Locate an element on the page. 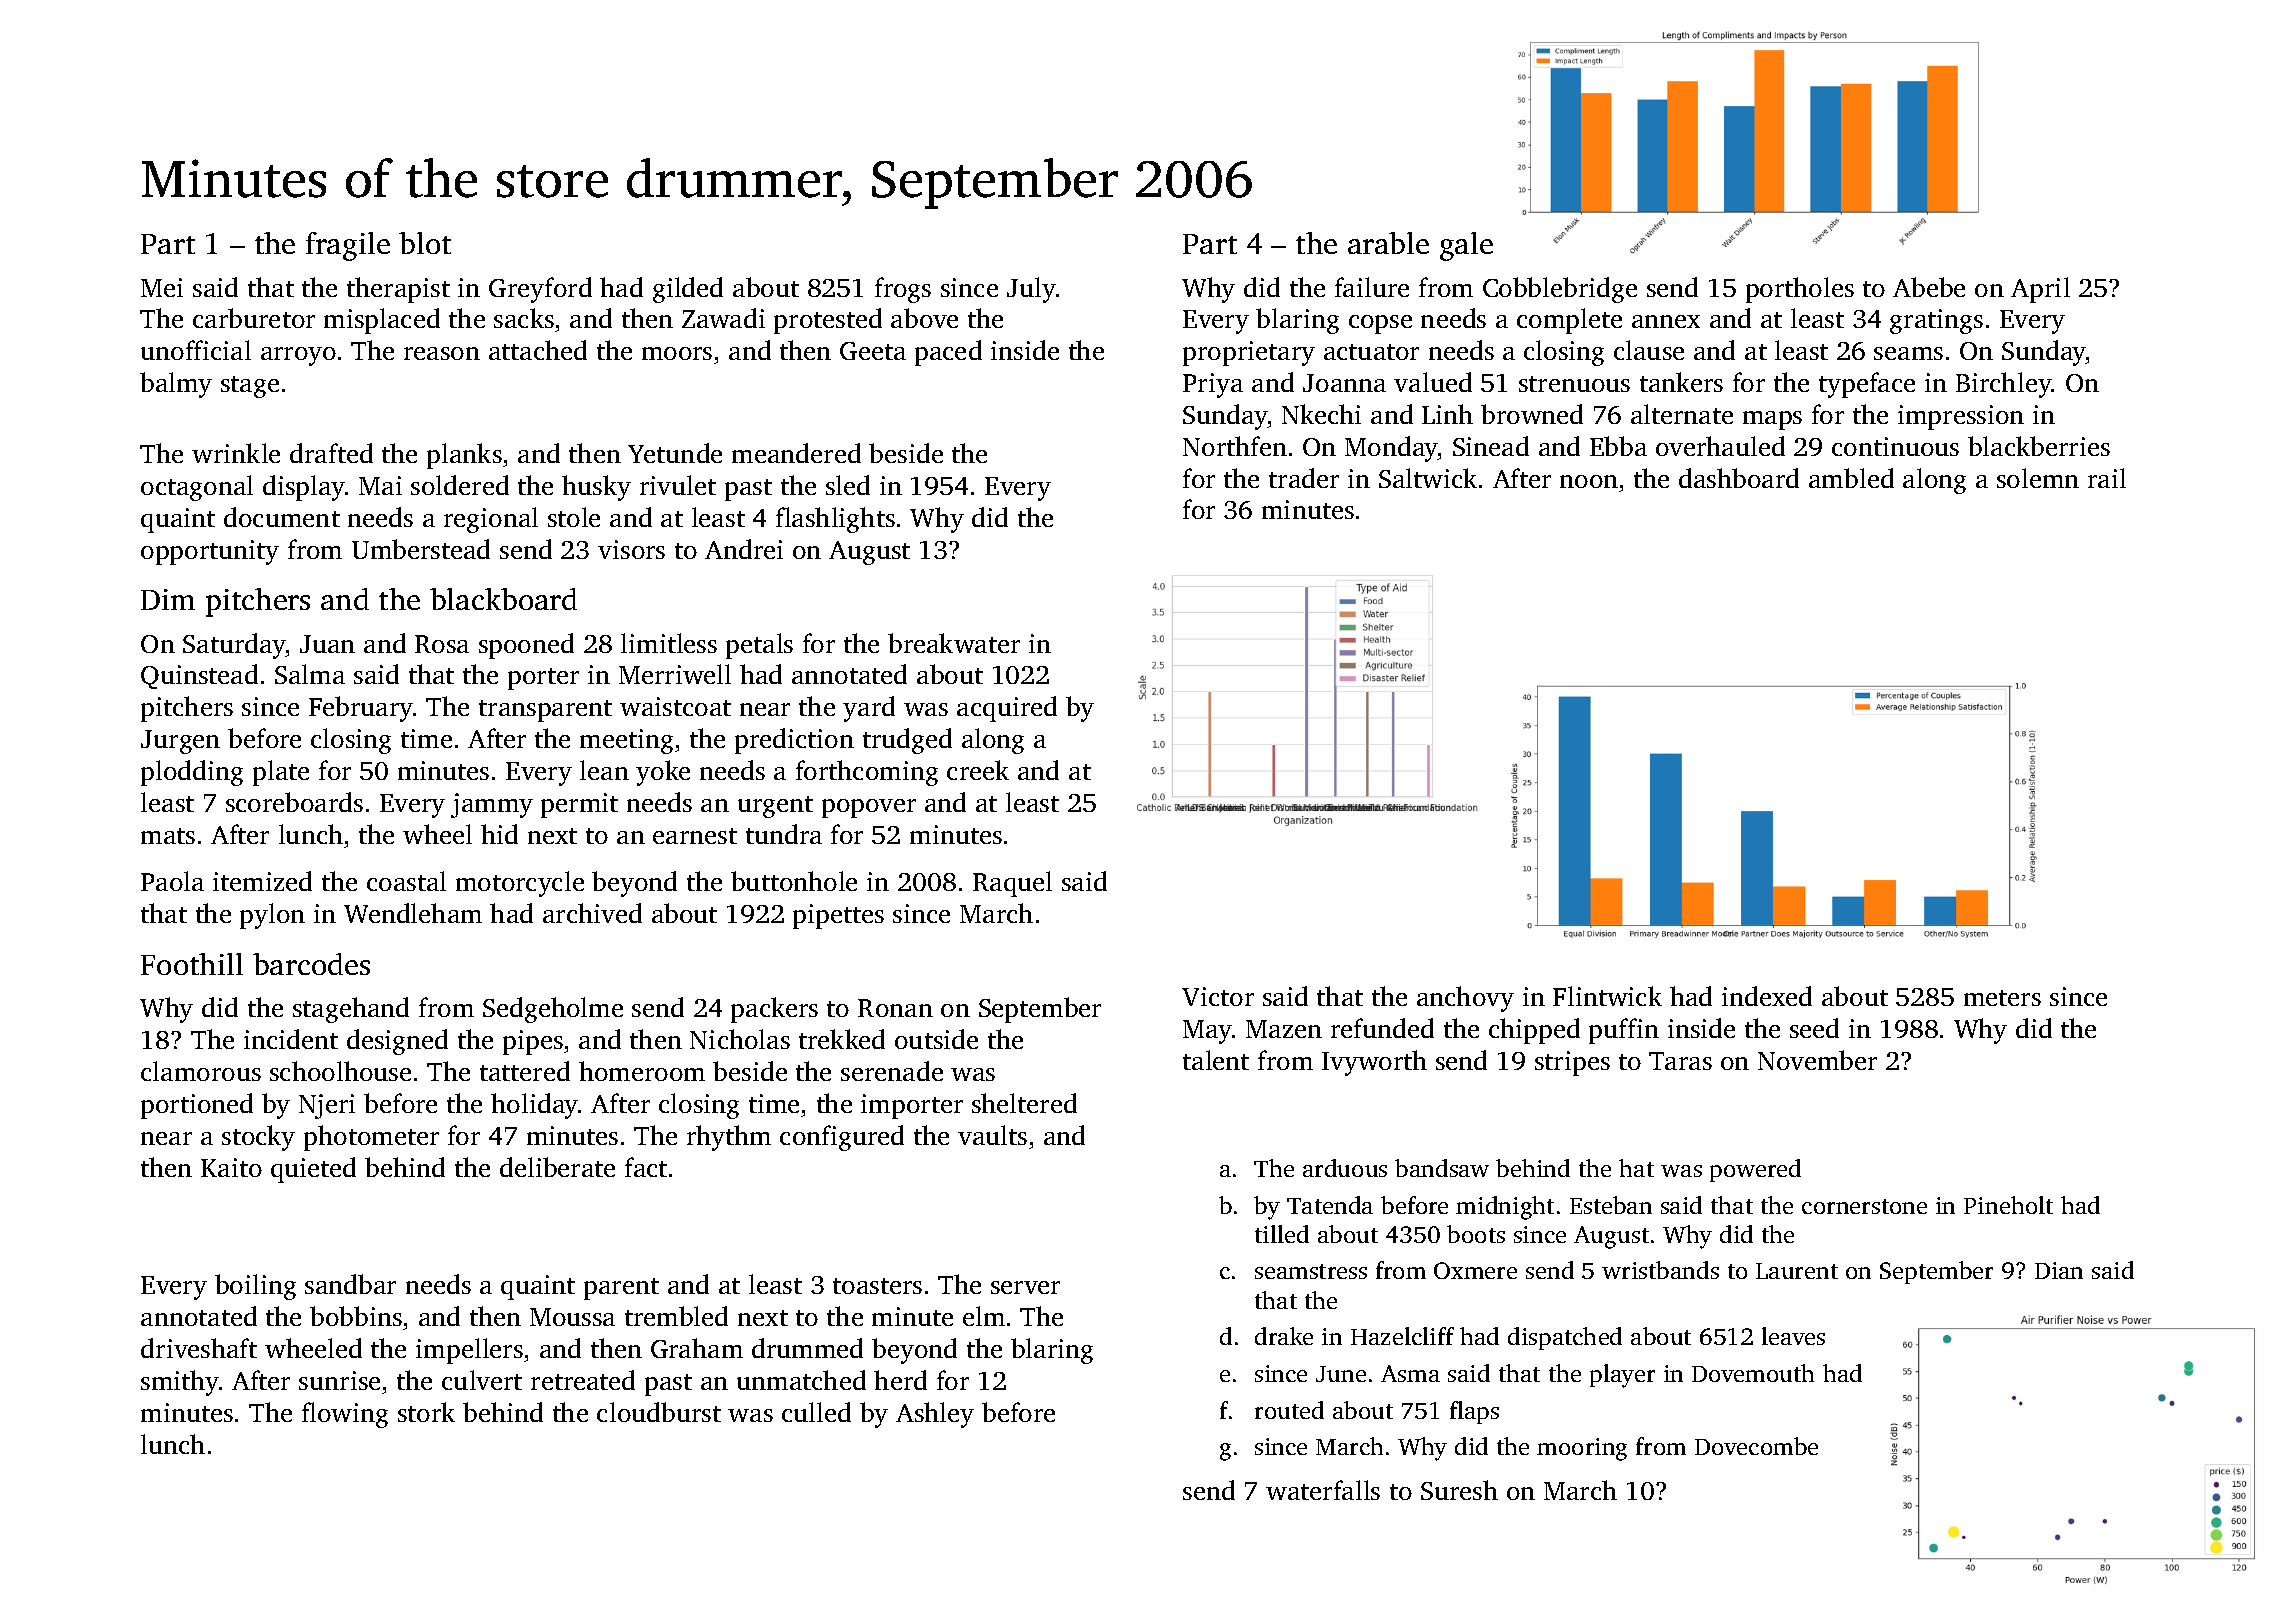  wrinkle is located at coordinates (236, 453).
